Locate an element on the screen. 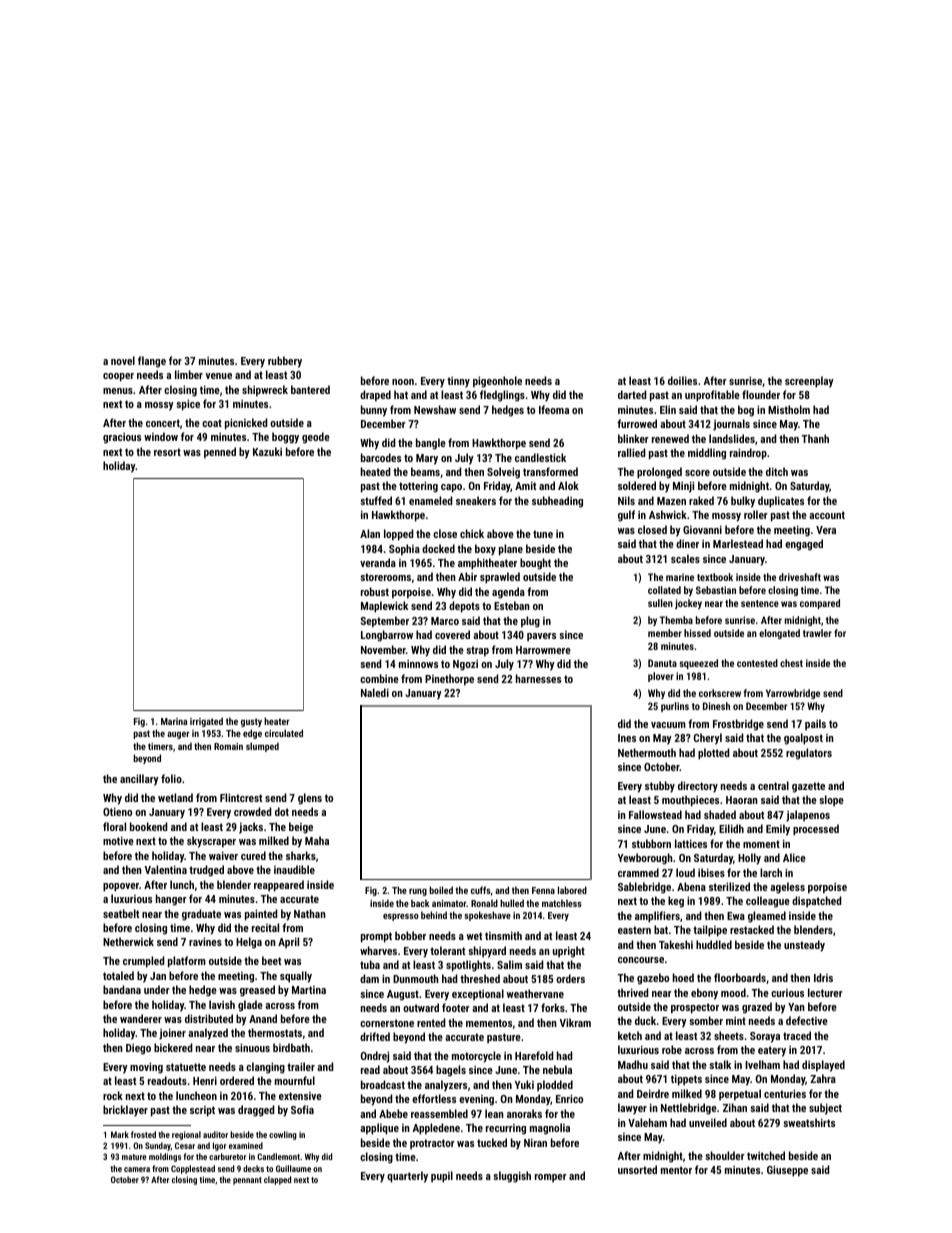 Image resolution: width=952 pixels, height=1233 pixels. doilies is located at coordinates (682, 380).
